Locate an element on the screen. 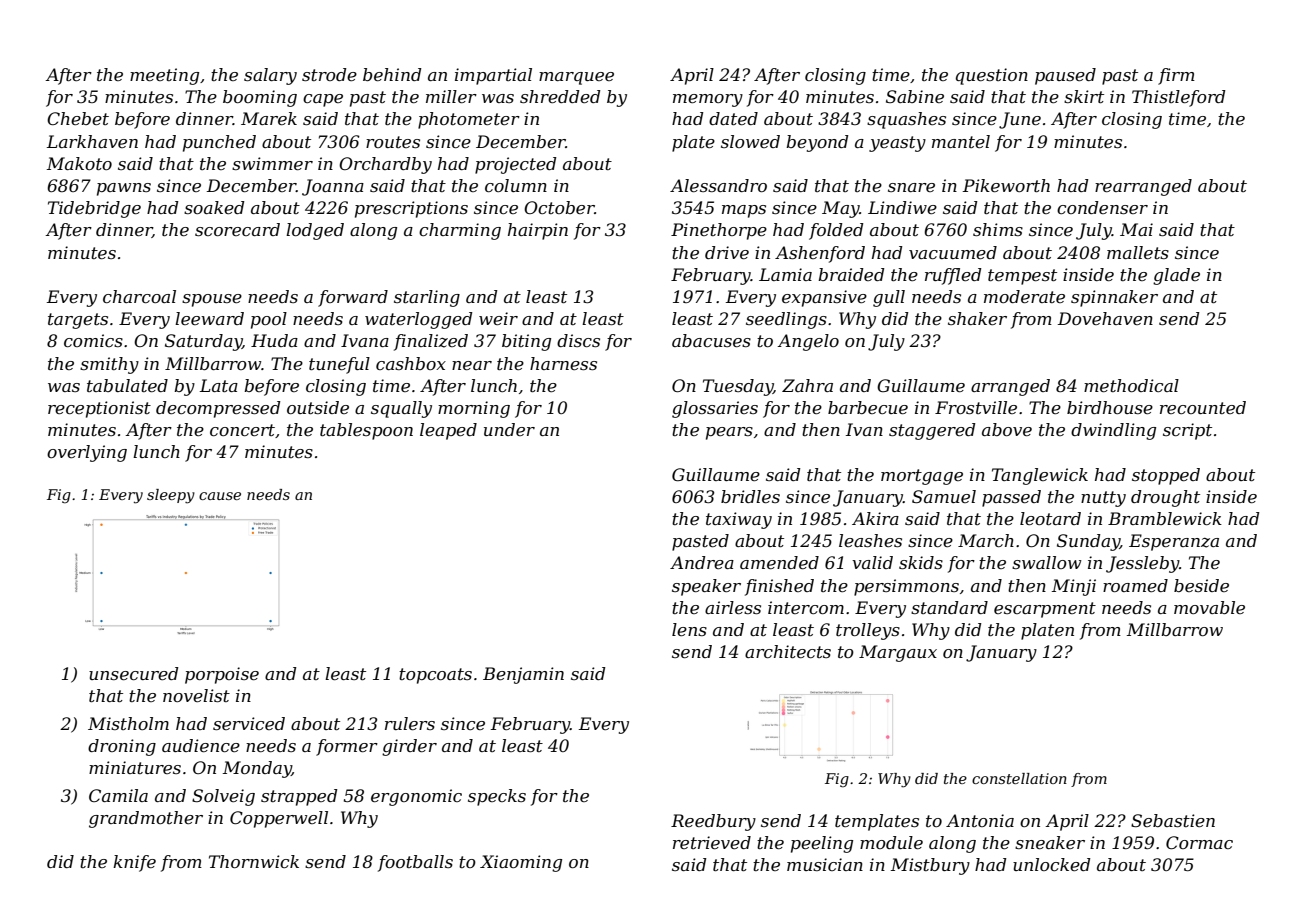 Image resolution: width=1308 pixels, height=924 pixels. Thornwick is located at coordinates (254, 861).
